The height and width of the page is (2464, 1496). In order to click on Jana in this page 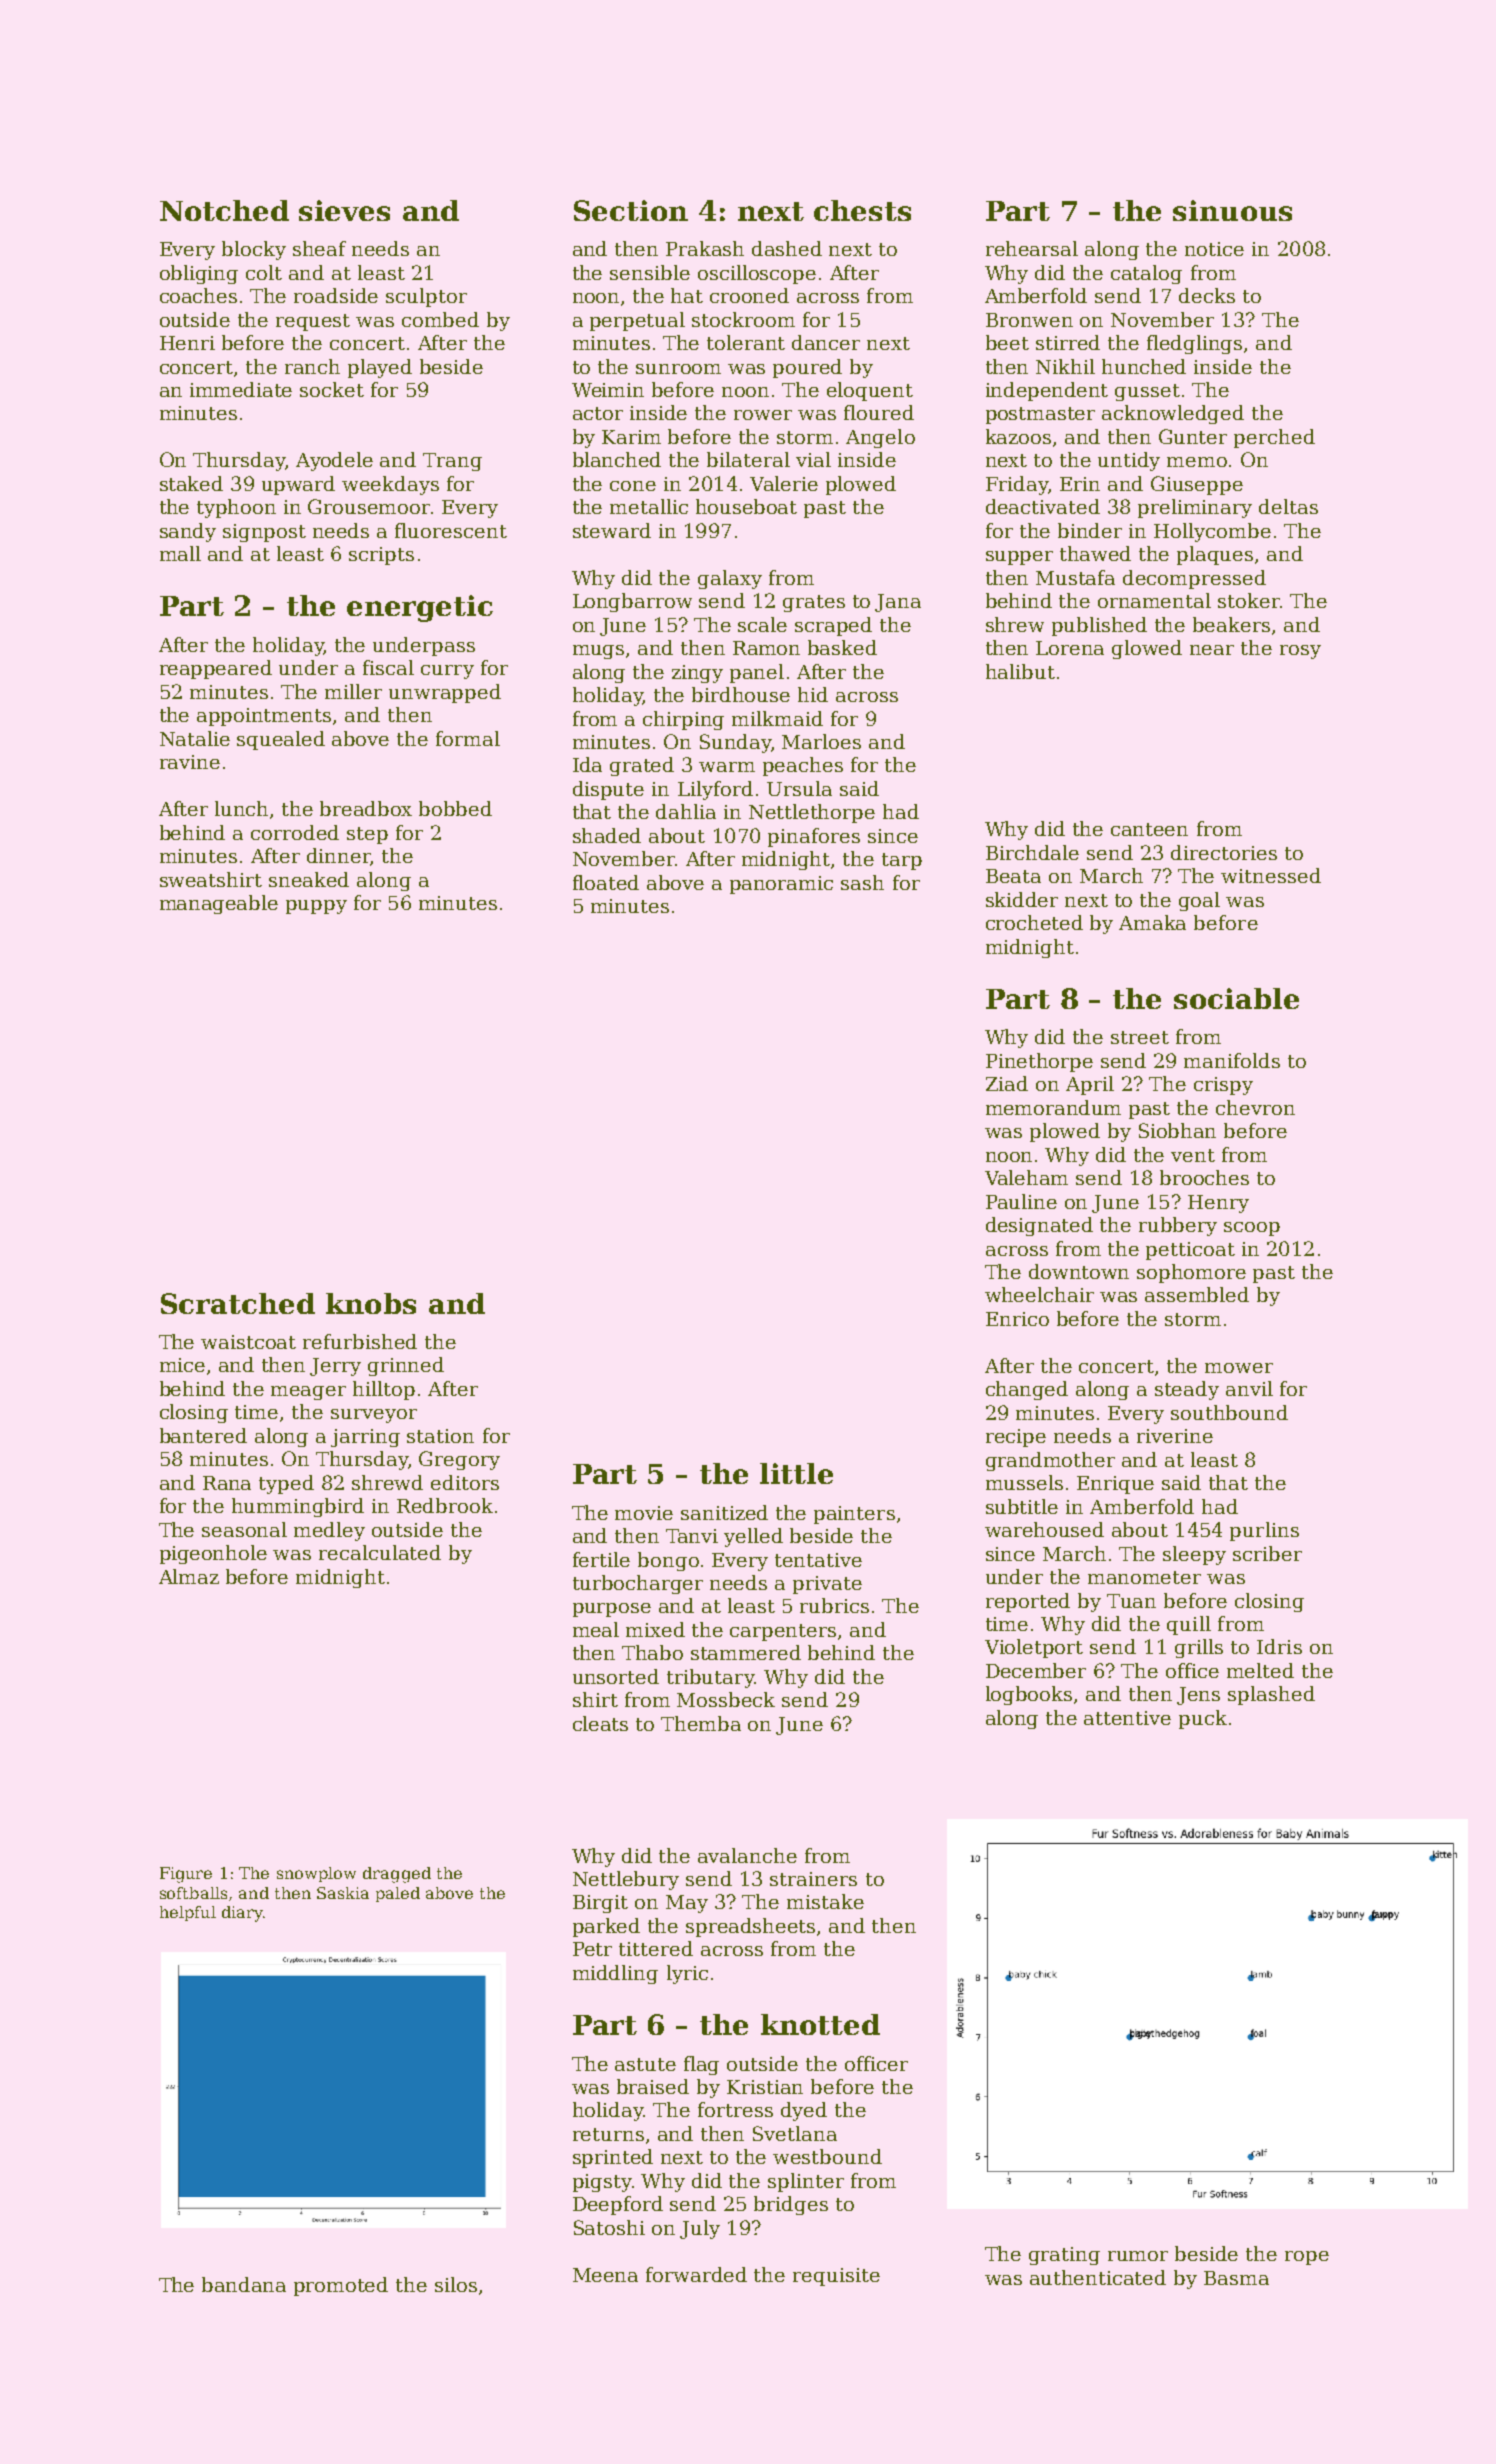, I will do `click(898, 603)`.
